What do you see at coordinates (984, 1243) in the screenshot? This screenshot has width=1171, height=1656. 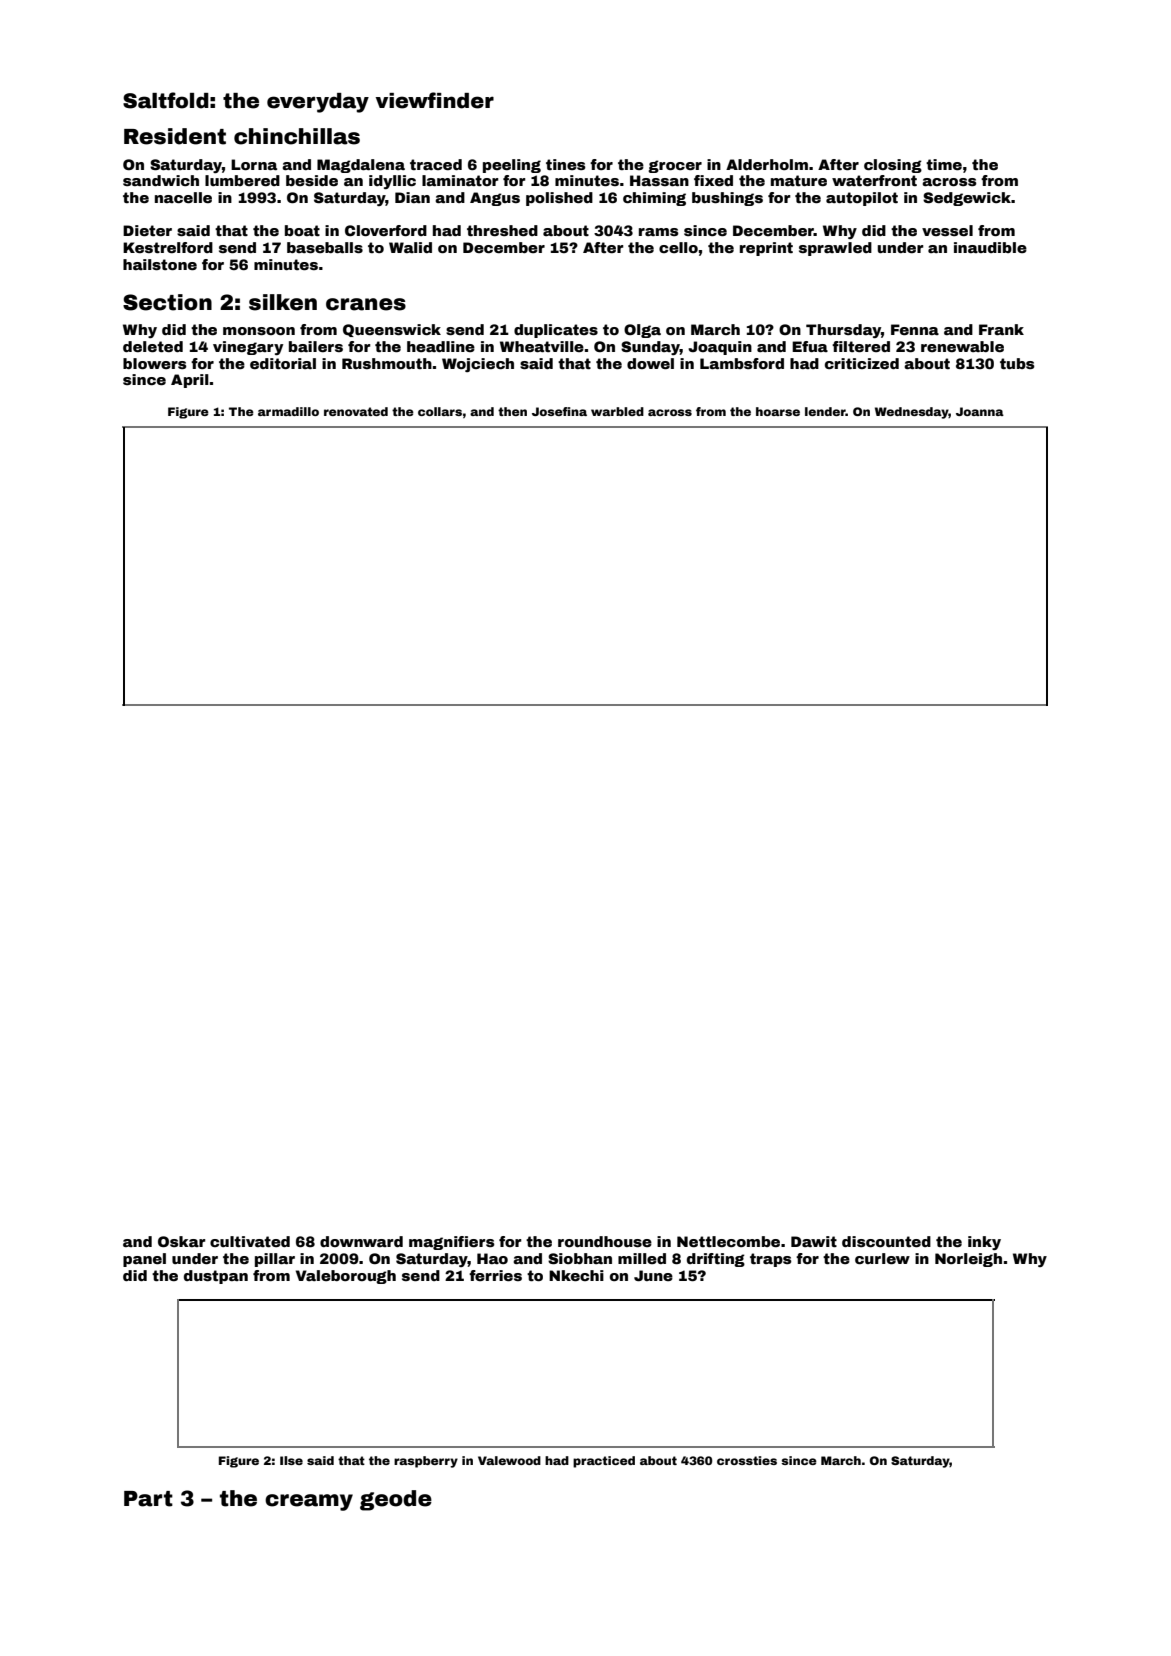 I see `inky` at bounding box center [984, 1243].
